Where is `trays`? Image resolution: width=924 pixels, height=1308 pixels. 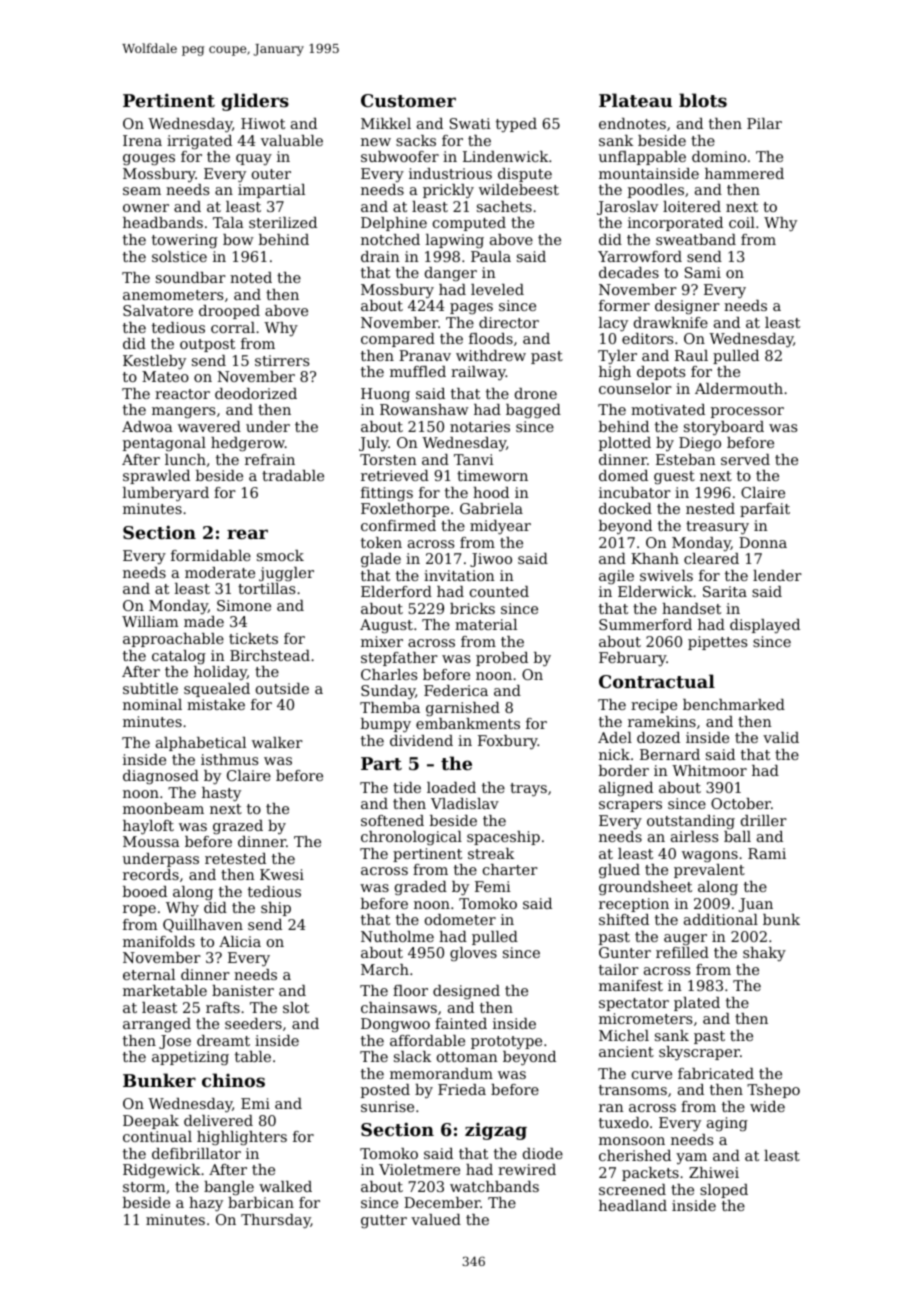 trays is located at coordinates (528, 790).
